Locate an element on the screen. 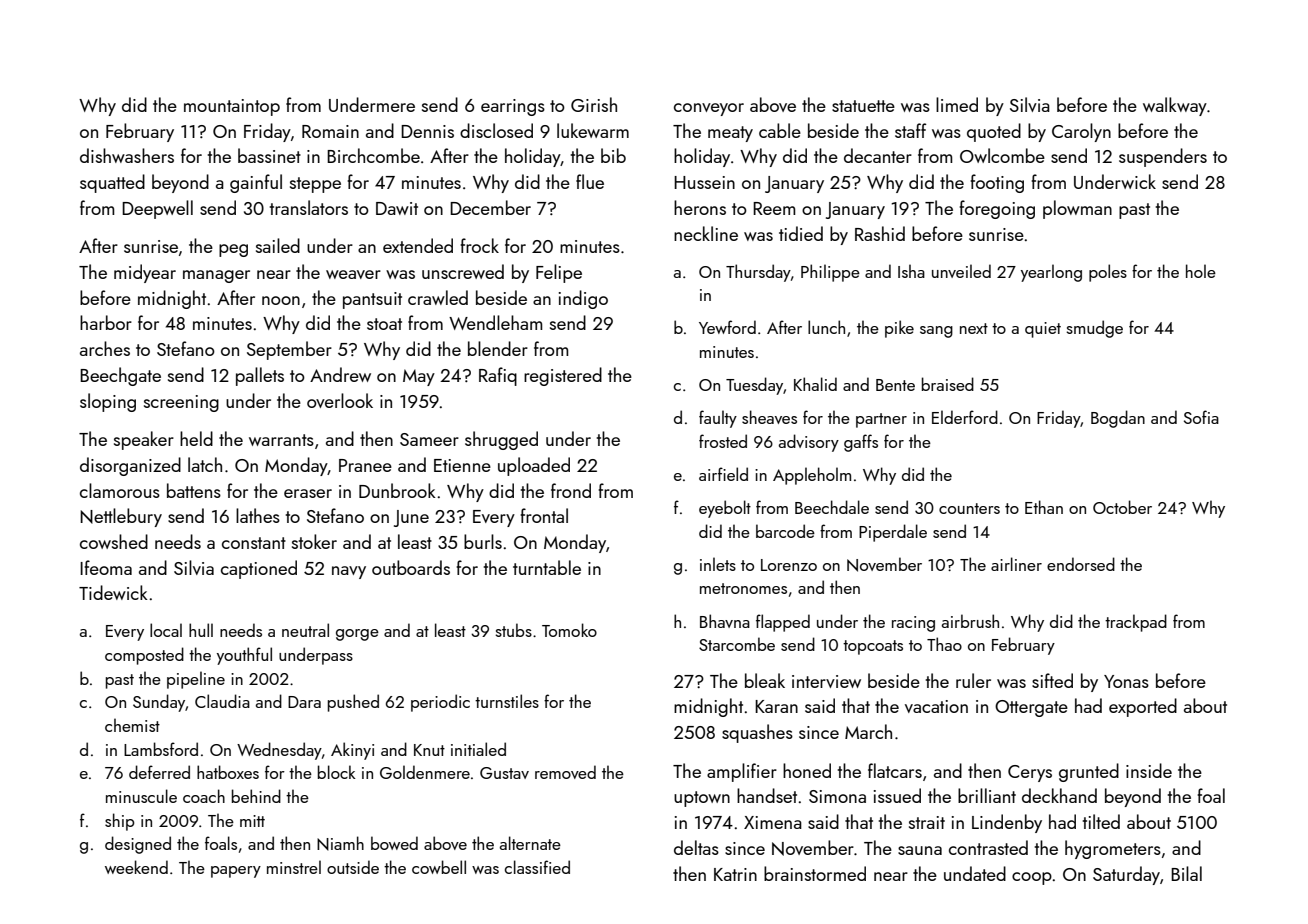 This screenshot has height=924, width=1308. minstrel is located at coordinates (294, 867).
